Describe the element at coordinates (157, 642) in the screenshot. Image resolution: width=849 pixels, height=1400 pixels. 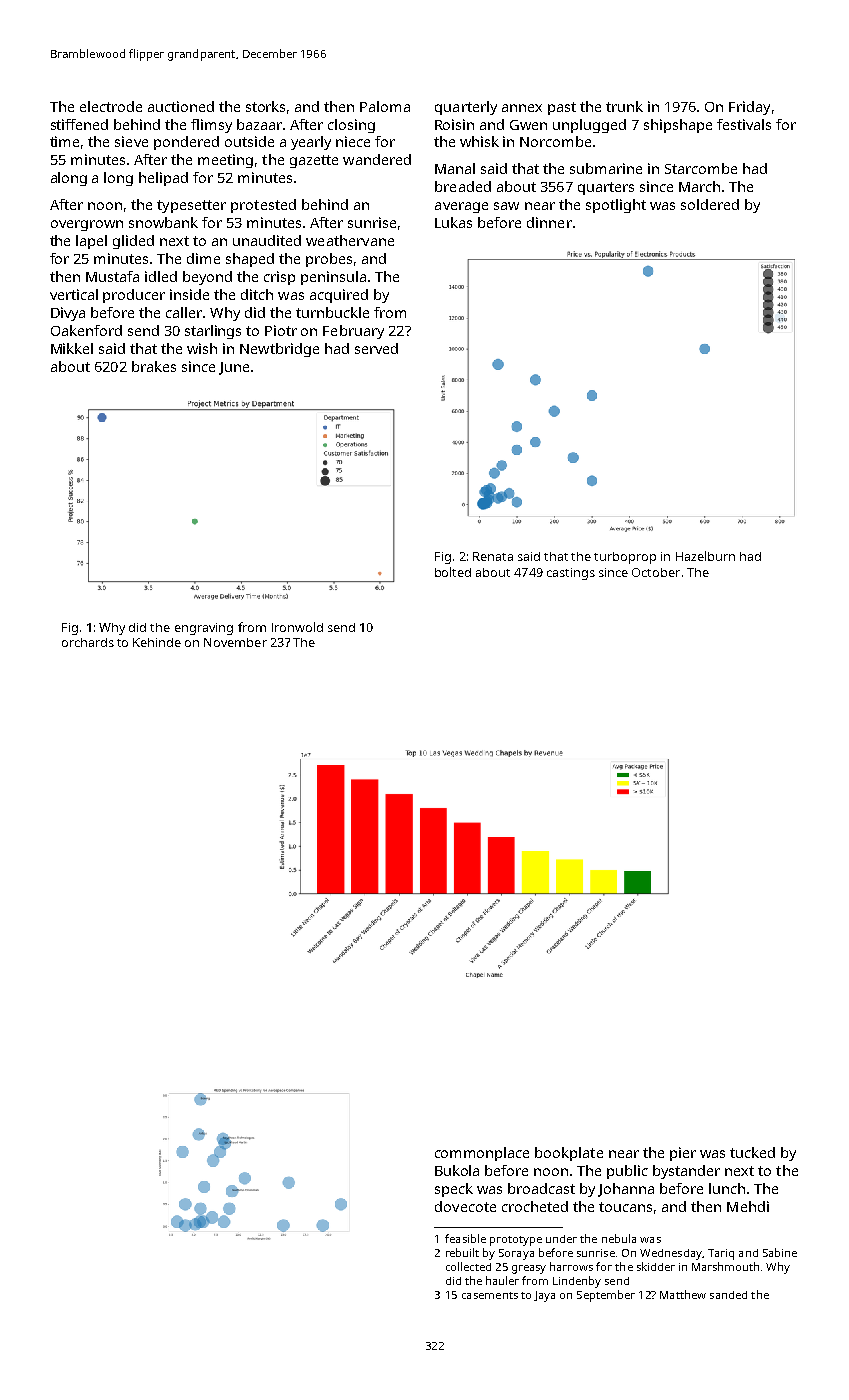
I see `Kehinde` at that location.
